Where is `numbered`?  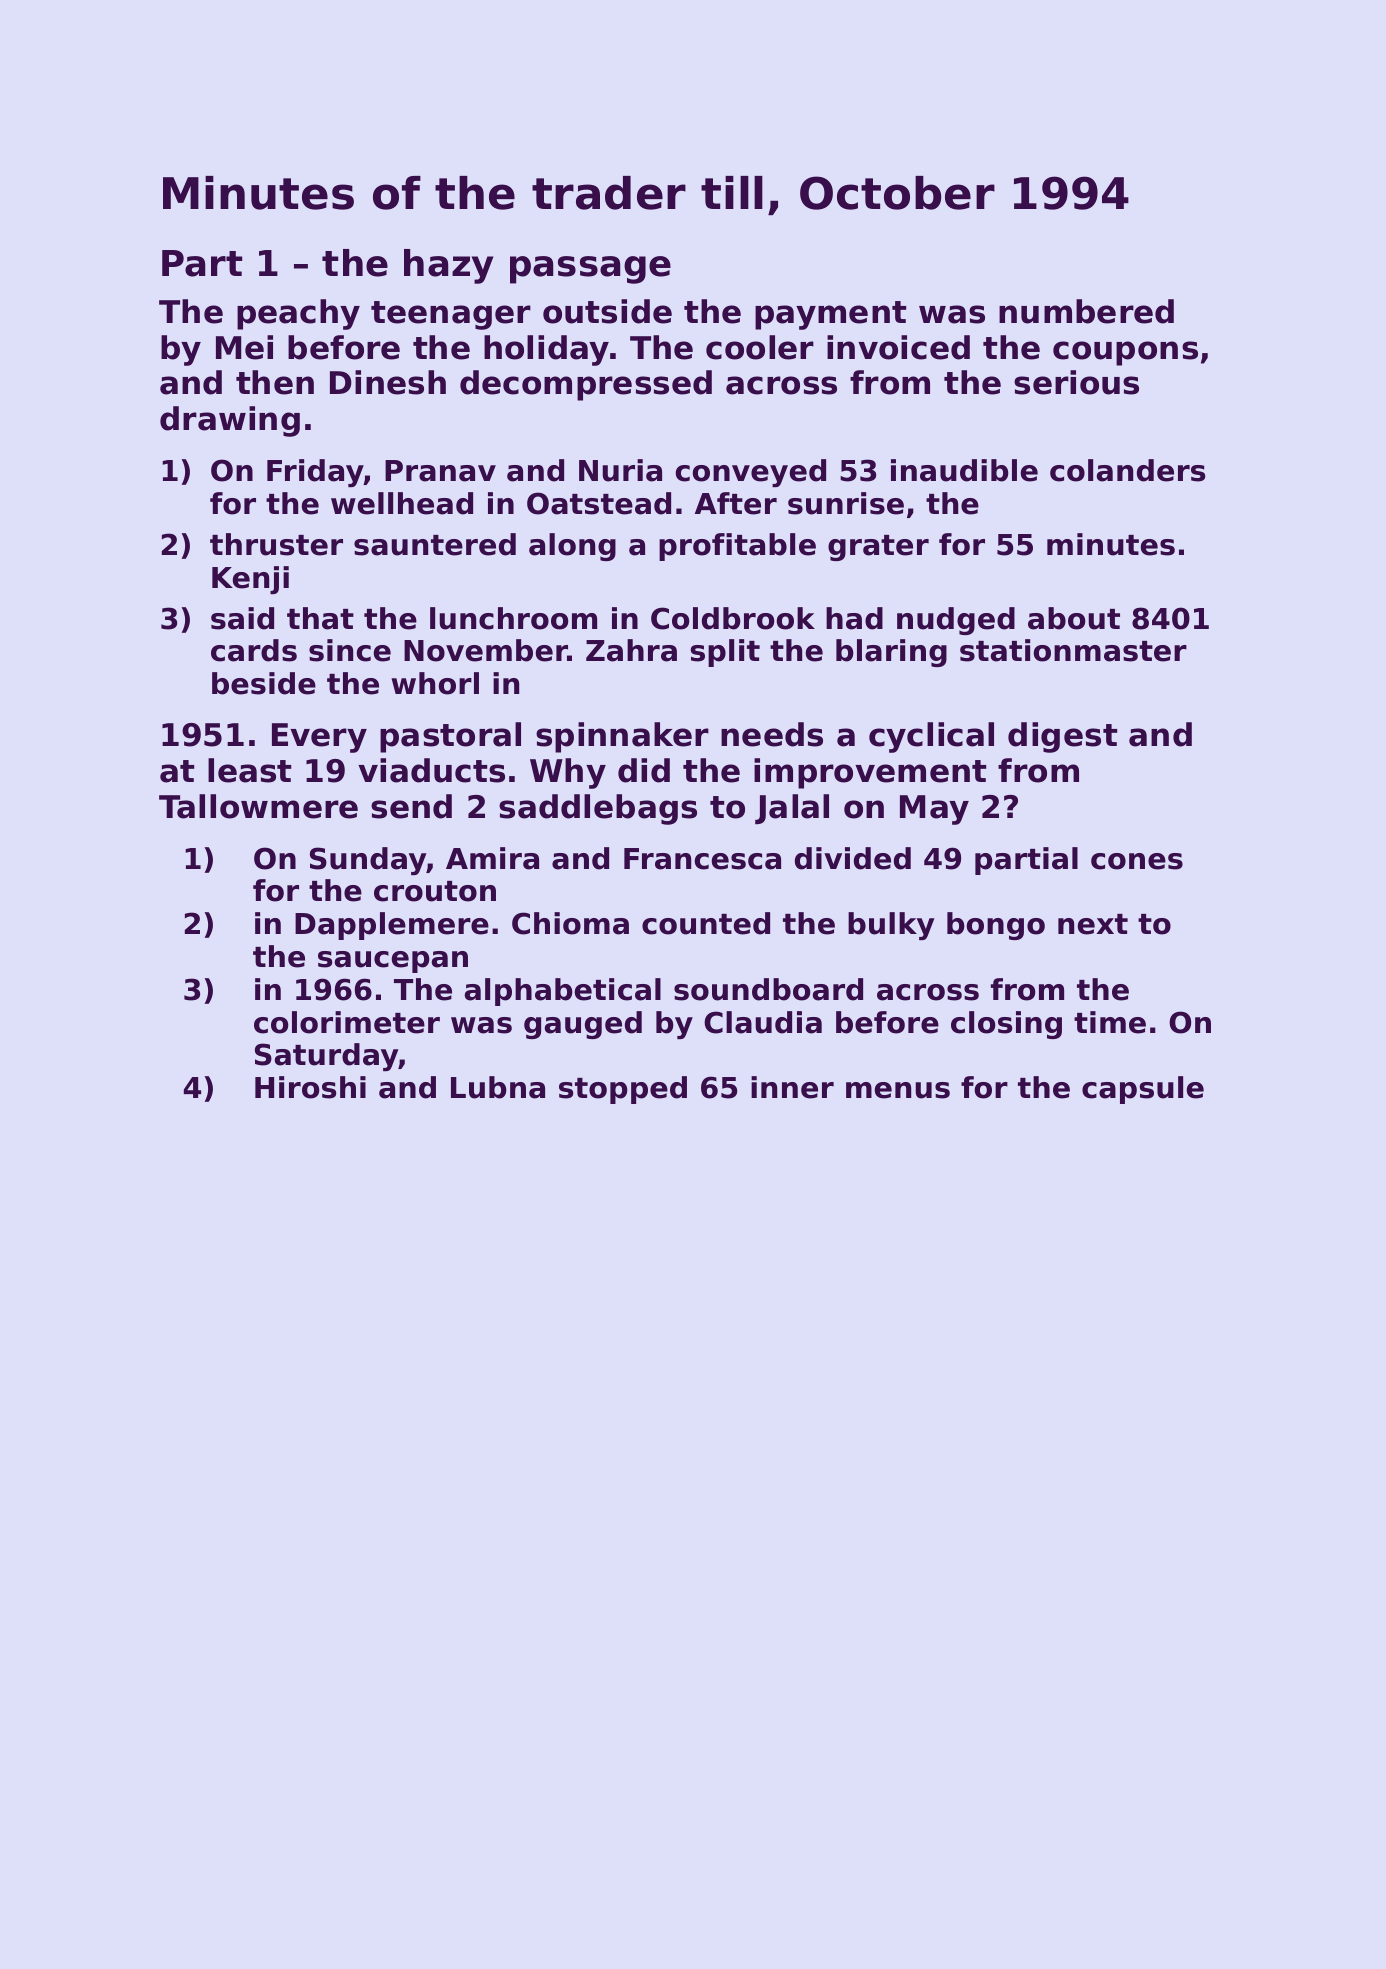 numbered is located at coordinates (1086, 311).
